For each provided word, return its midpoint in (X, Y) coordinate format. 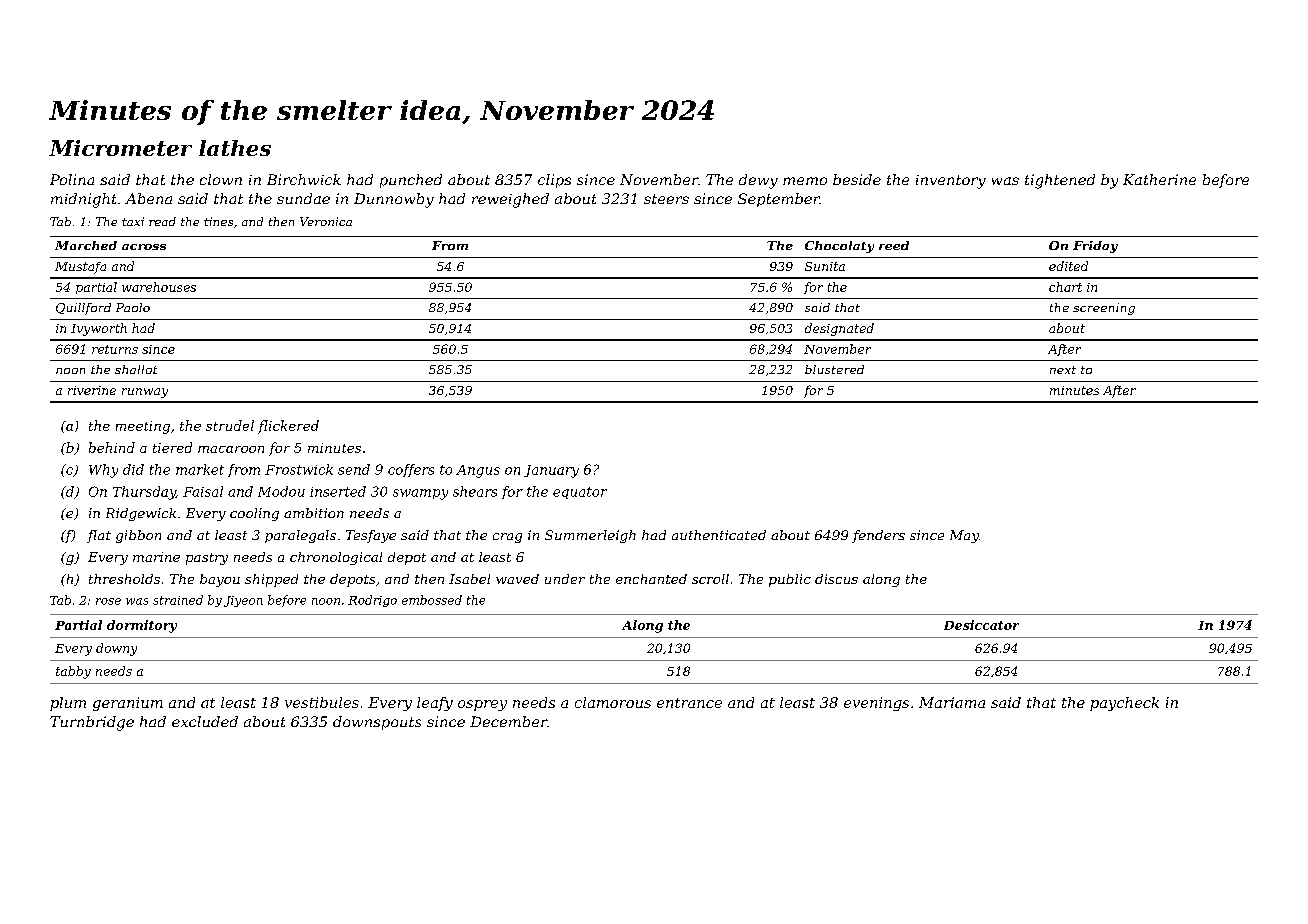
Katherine (1159, 179)
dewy (758, 181)
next (1063, 370)
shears (475, 491)
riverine (92, 390)
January (551, 471)
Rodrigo (372, 601)
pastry (207, 559)
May (964, 536)
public (790, 580)
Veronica (326, 221)
